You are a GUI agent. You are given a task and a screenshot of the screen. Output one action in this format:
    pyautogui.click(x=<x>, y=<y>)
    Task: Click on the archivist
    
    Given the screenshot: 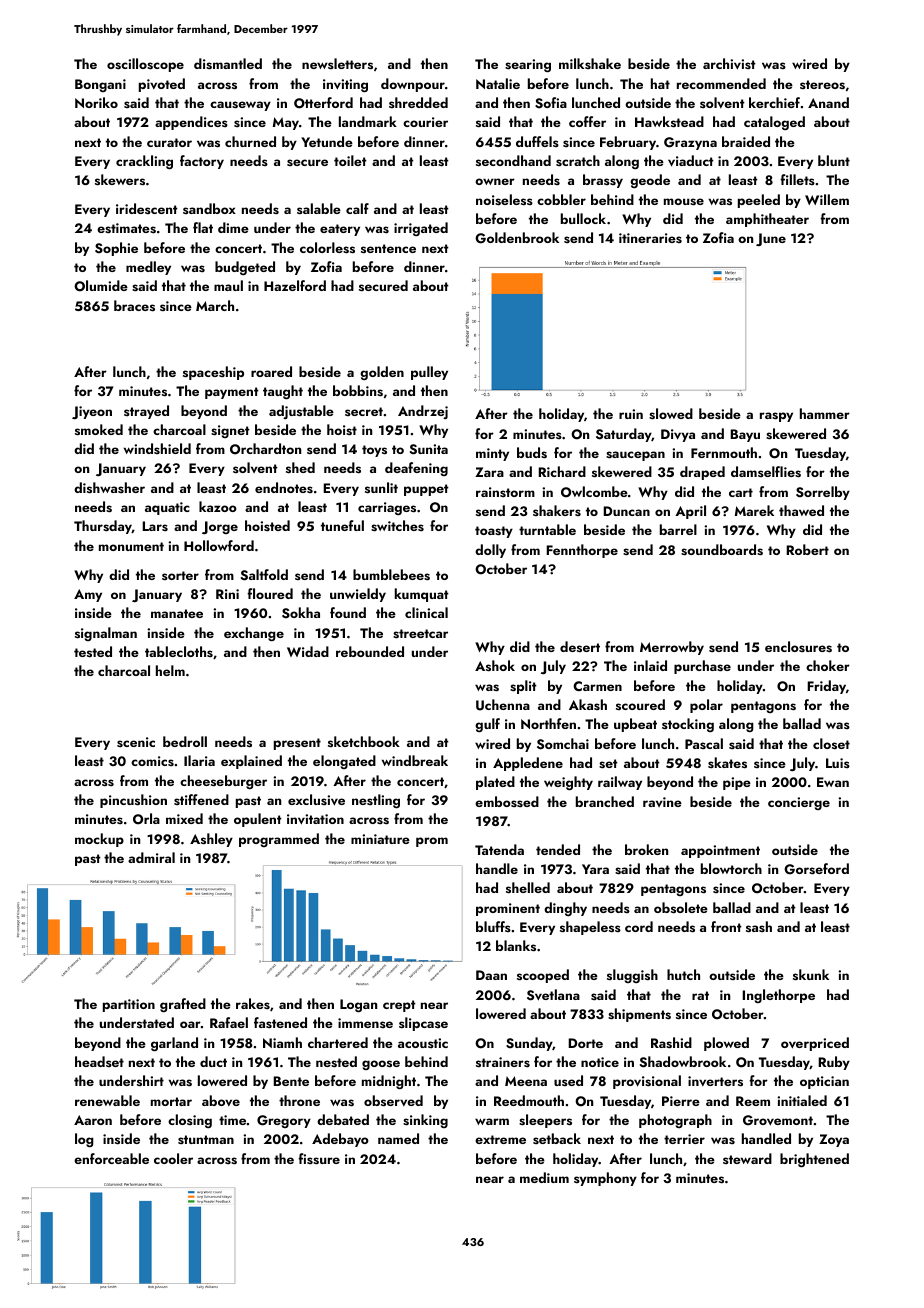 What is the action you would take?
    pyautogui.click(x=729, y=64)
